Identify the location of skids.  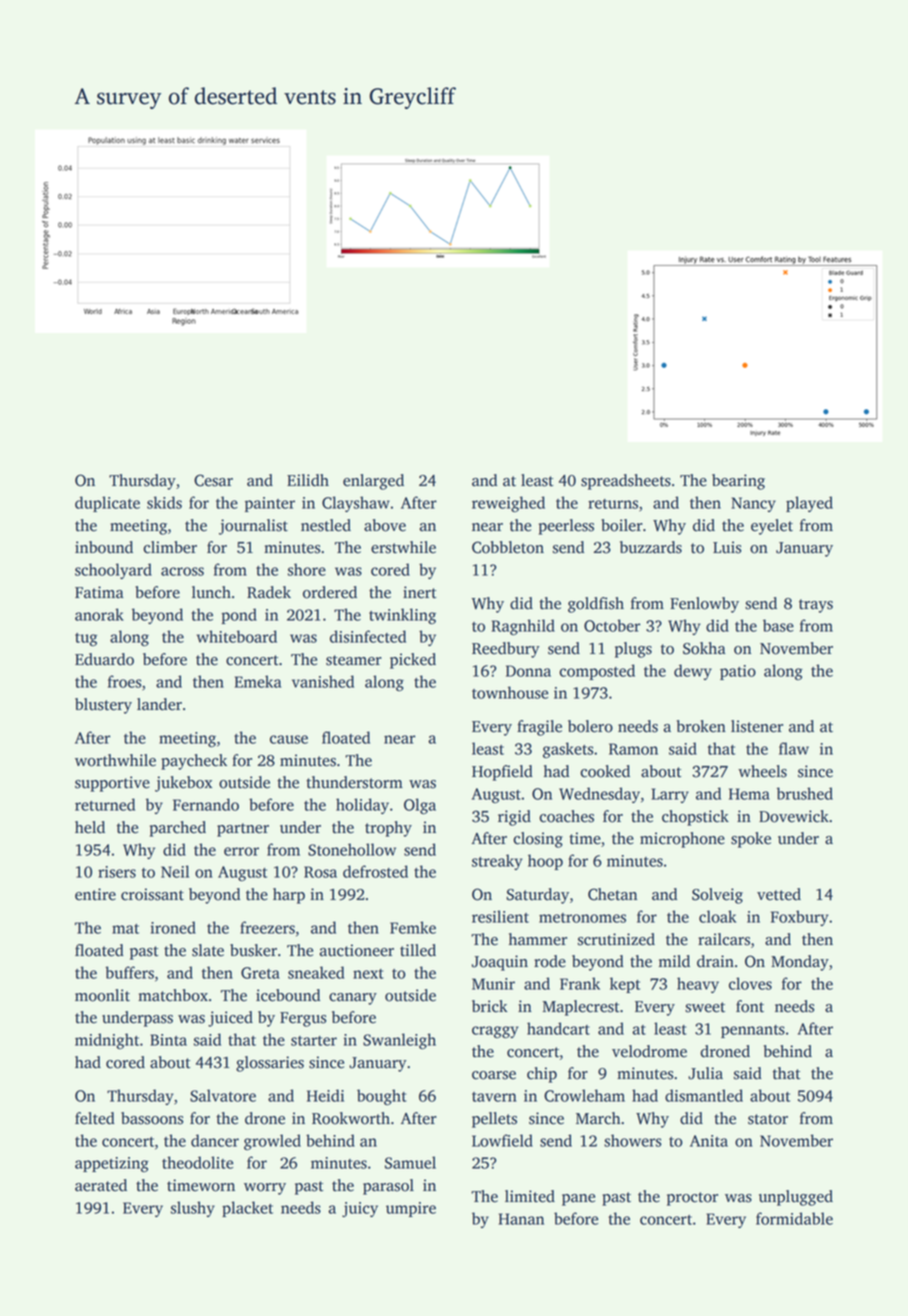
(164, 502).
